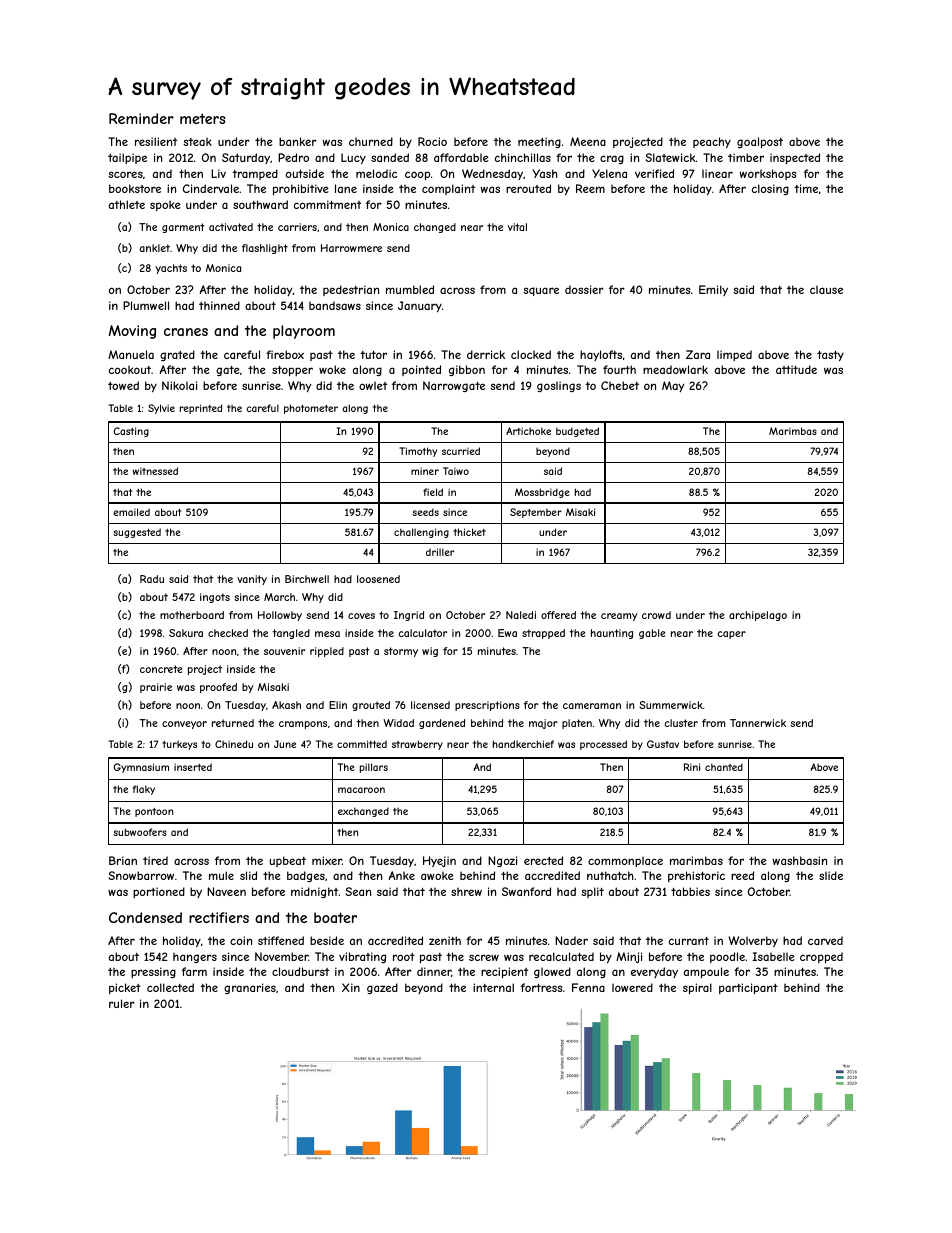 Image resolution: width=952 pixels, height=1233 pixels. What do you see at coordinates (796, 369) in the screenshot?
I see `attitude` at bounding box center [796, 369].
